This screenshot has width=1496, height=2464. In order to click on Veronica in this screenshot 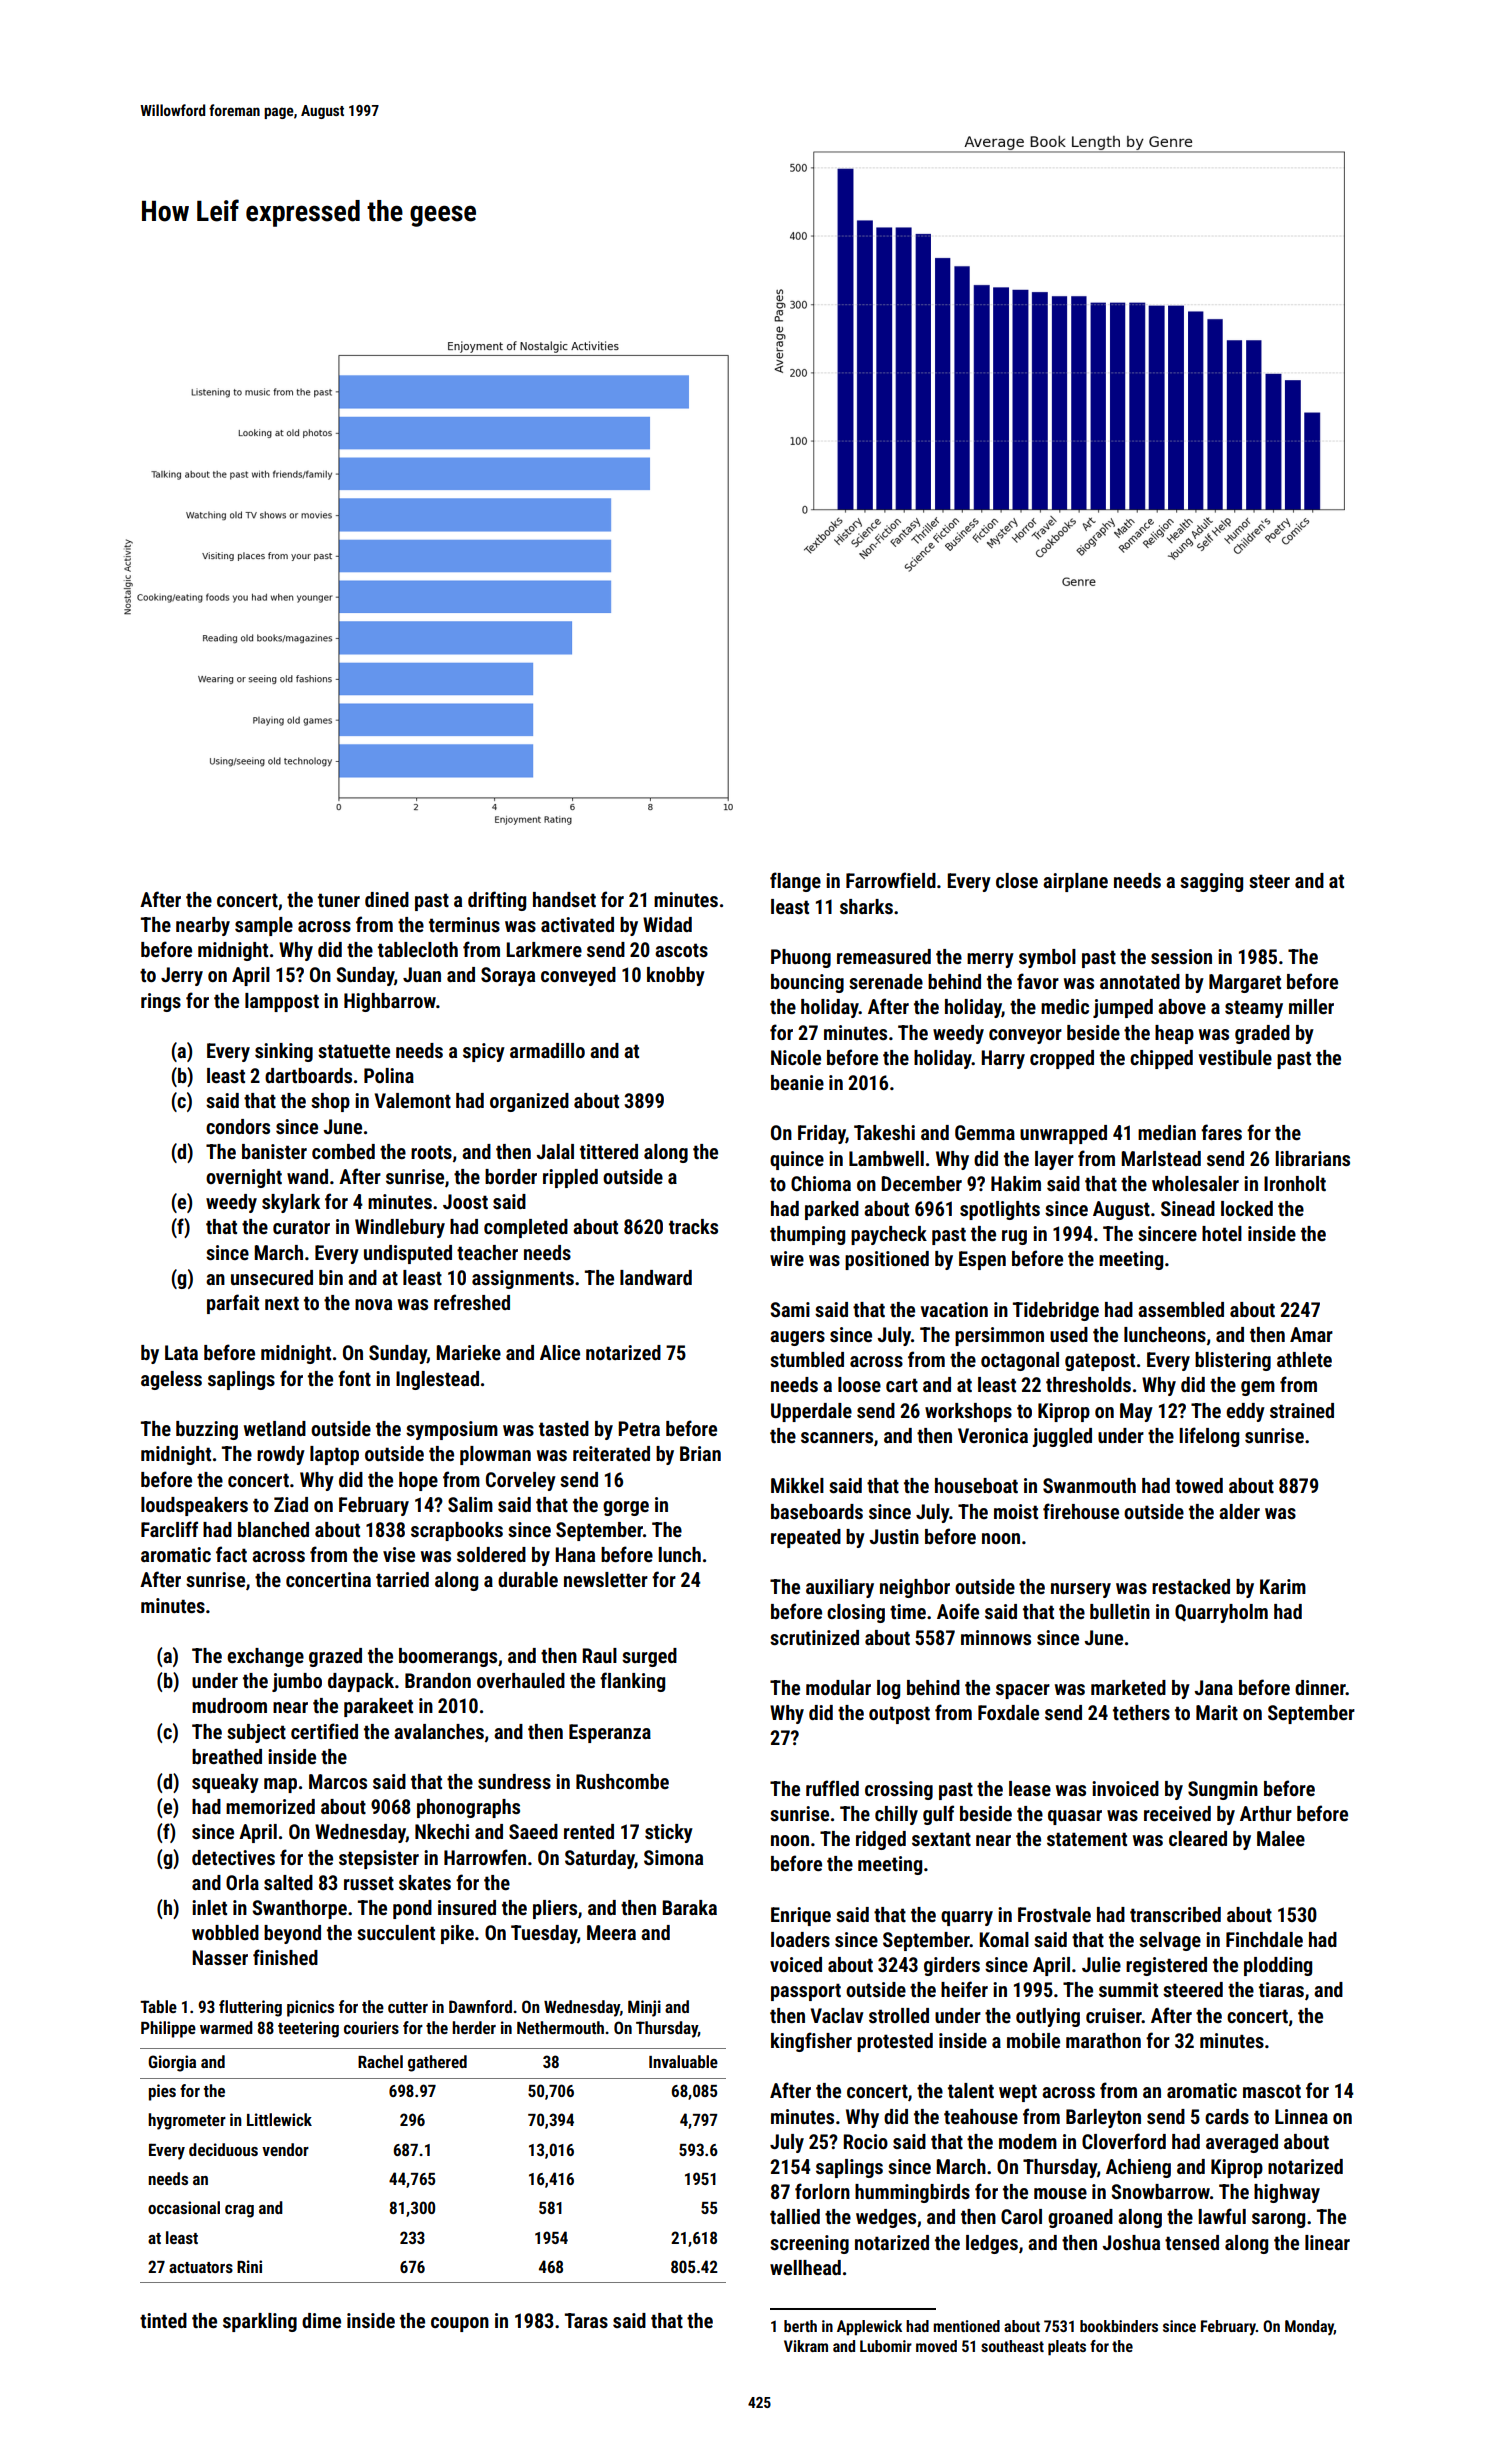, I will do `click(993, 1435)`.
